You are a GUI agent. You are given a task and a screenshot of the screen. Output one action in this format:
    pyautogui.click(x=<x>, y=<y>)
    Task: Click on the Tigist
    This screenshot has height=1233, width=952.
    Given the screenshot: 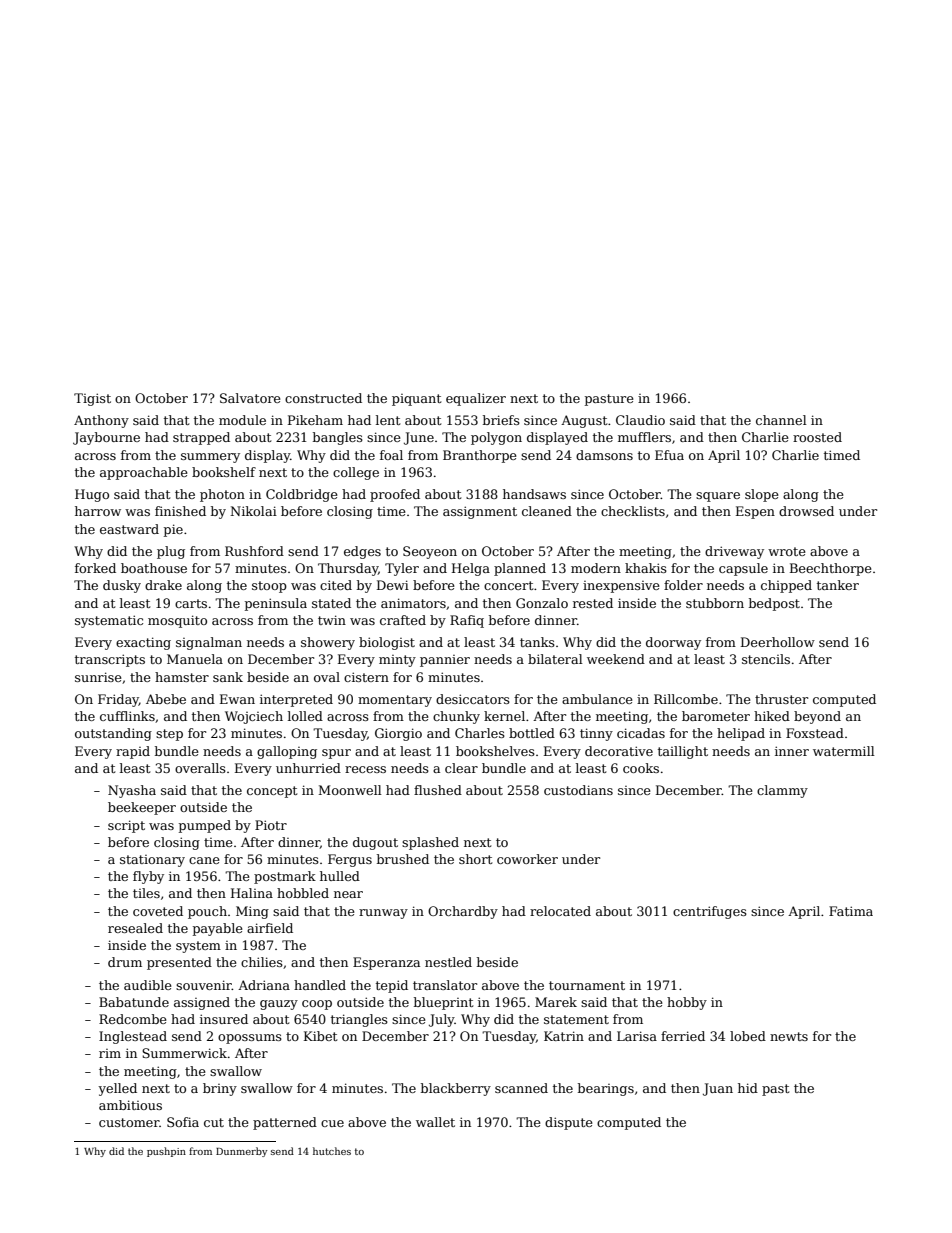 What is the action you would take?
    pyautogui.click(x=92, y=399)
